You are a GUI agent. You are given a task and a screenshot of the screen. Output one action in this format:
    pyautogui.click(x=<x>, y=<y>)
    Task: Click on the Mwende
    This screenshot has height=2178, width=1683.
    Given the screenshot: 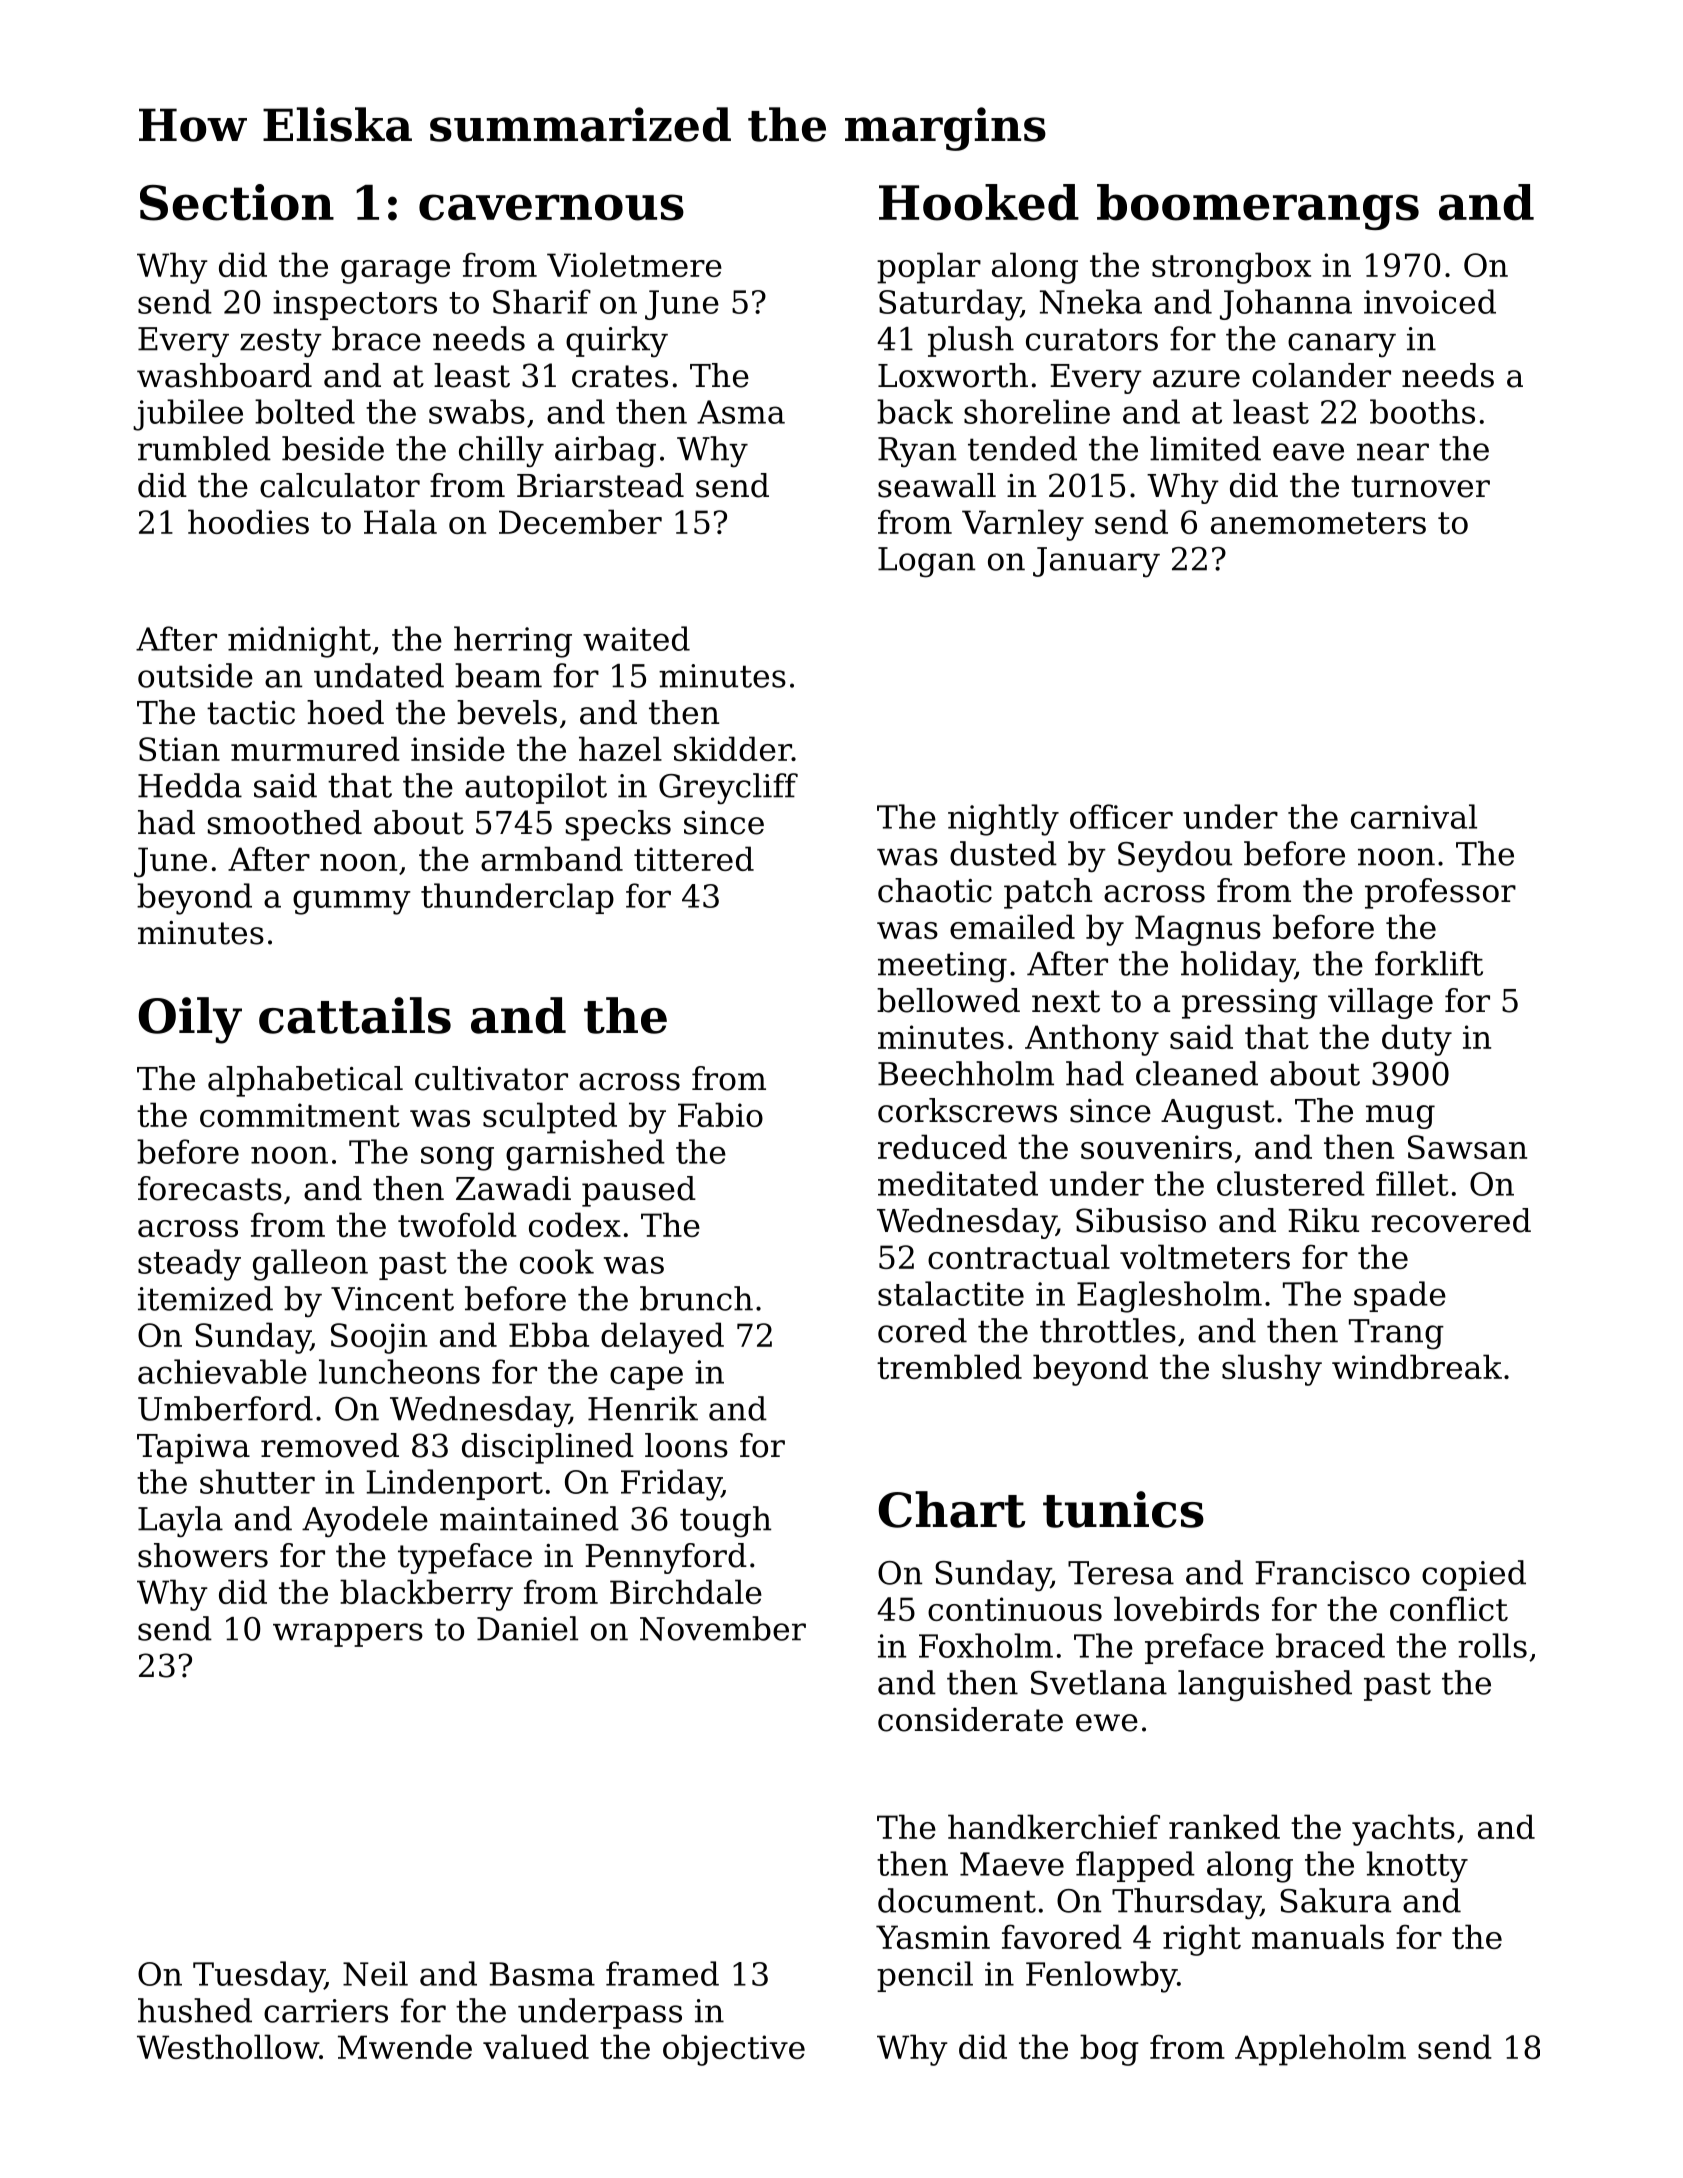 What is the action you would take?
    pyautogui.click(x=405, y=2046)
